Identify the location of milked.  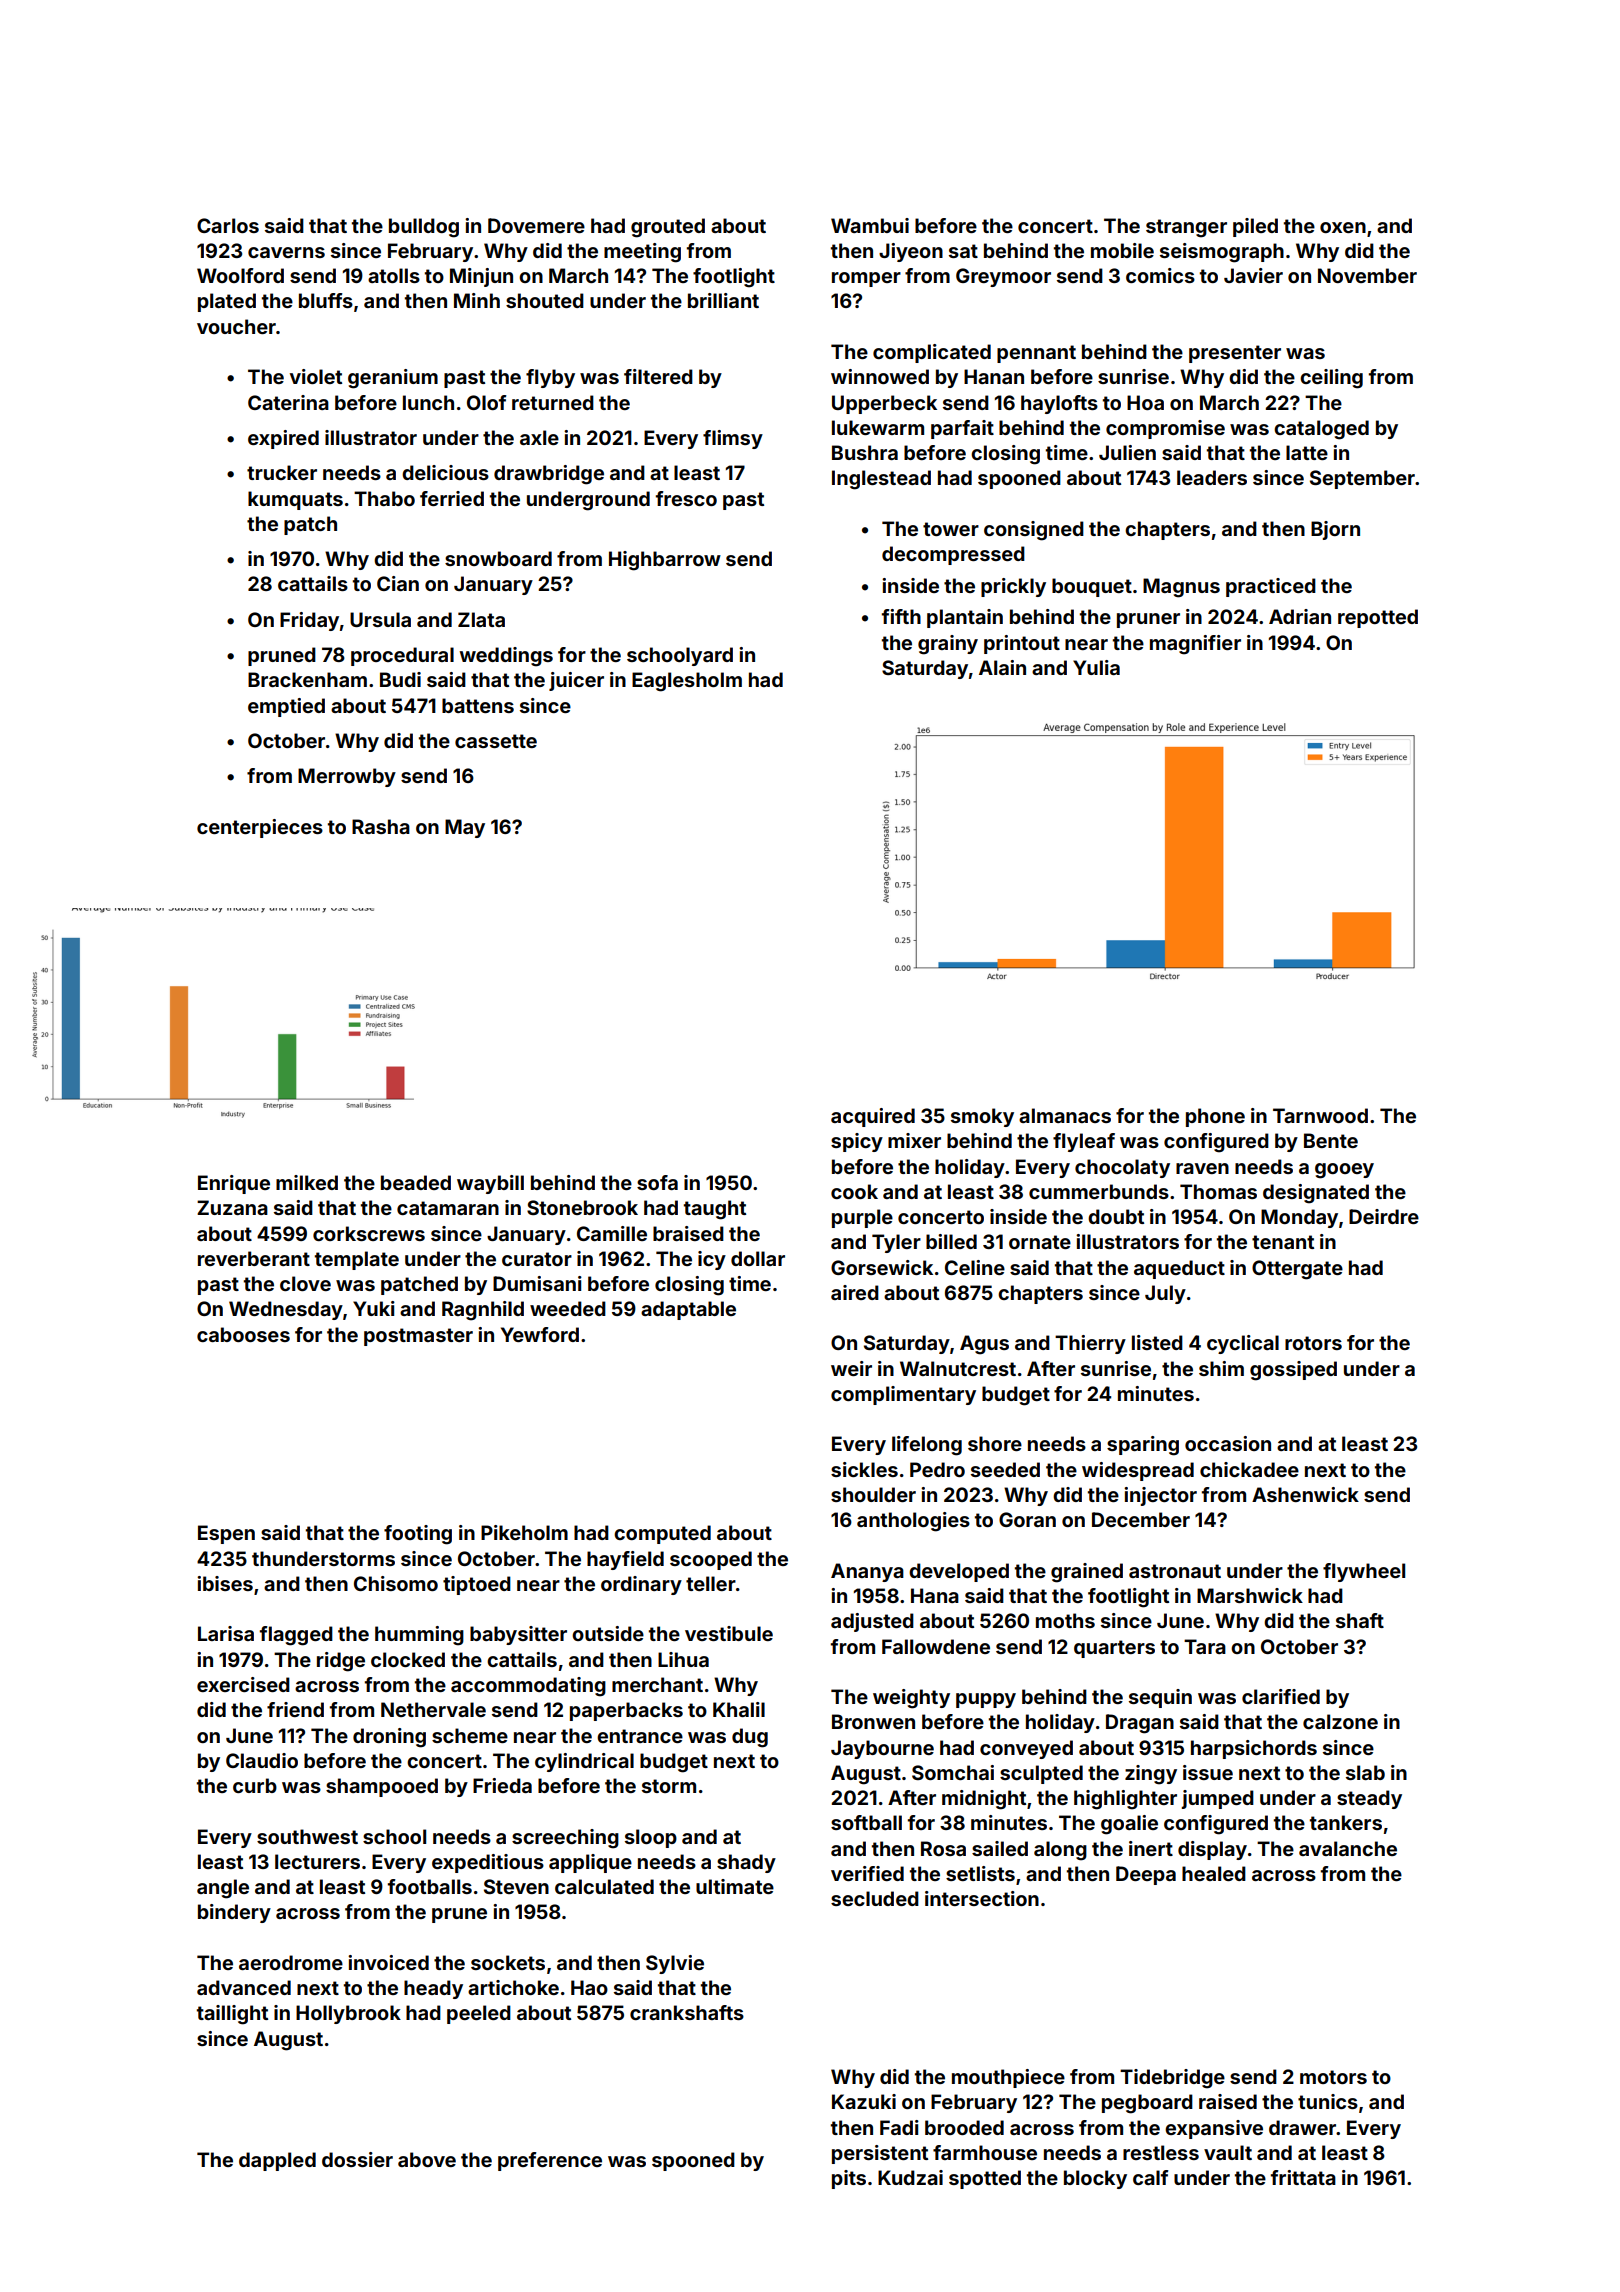
(307, 1182).
